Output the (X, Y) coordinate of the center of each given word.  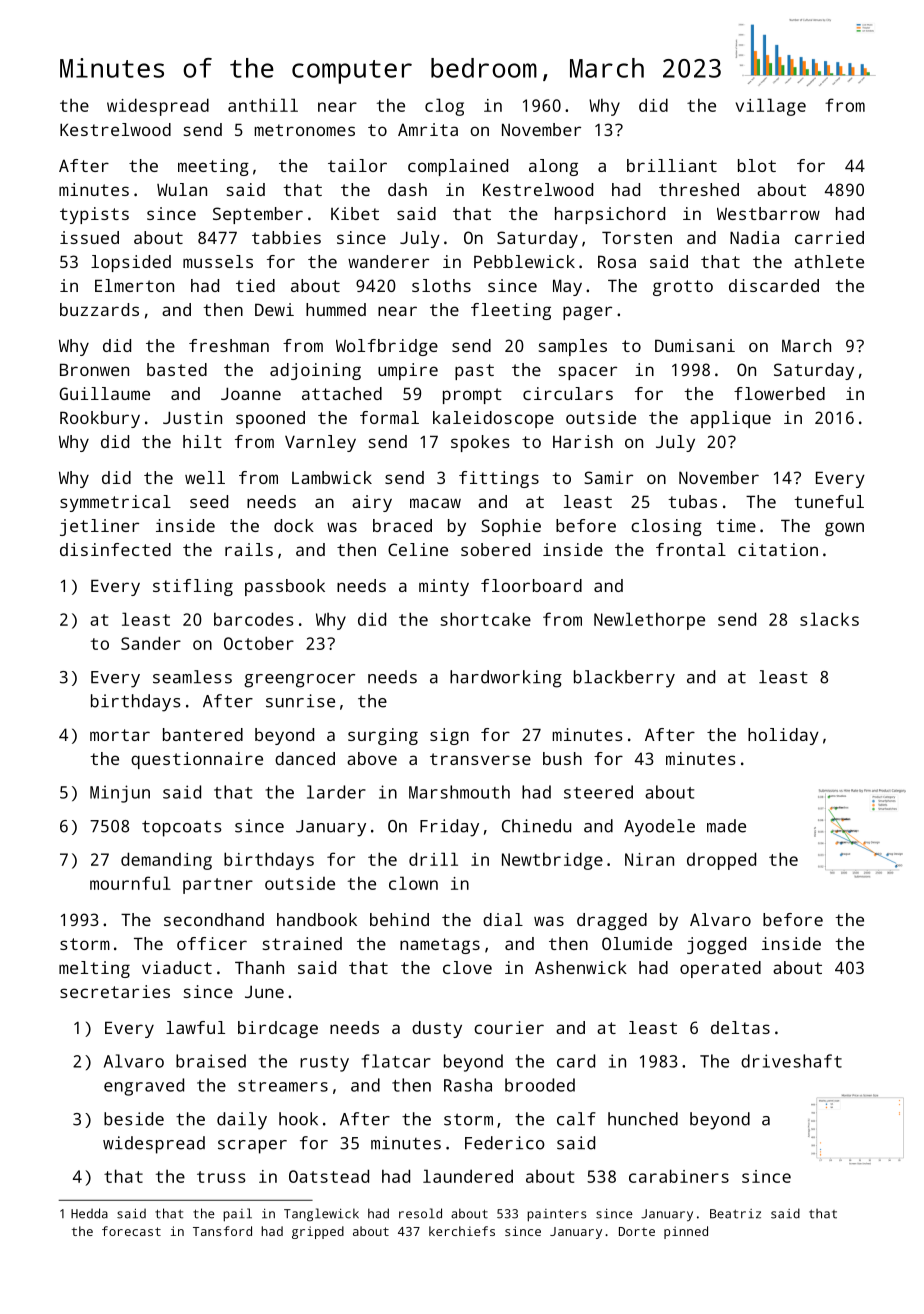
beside (134, 1119)
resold (420, 1213)
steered (598, 792)
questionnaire (197, 760)
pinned (686, 1232)
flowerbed (779, 393)
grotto (683, 288)
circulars (568, 393)
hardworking (506, 679)
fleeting (511, 311)
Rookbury (100, 419)
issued (89, 237)
